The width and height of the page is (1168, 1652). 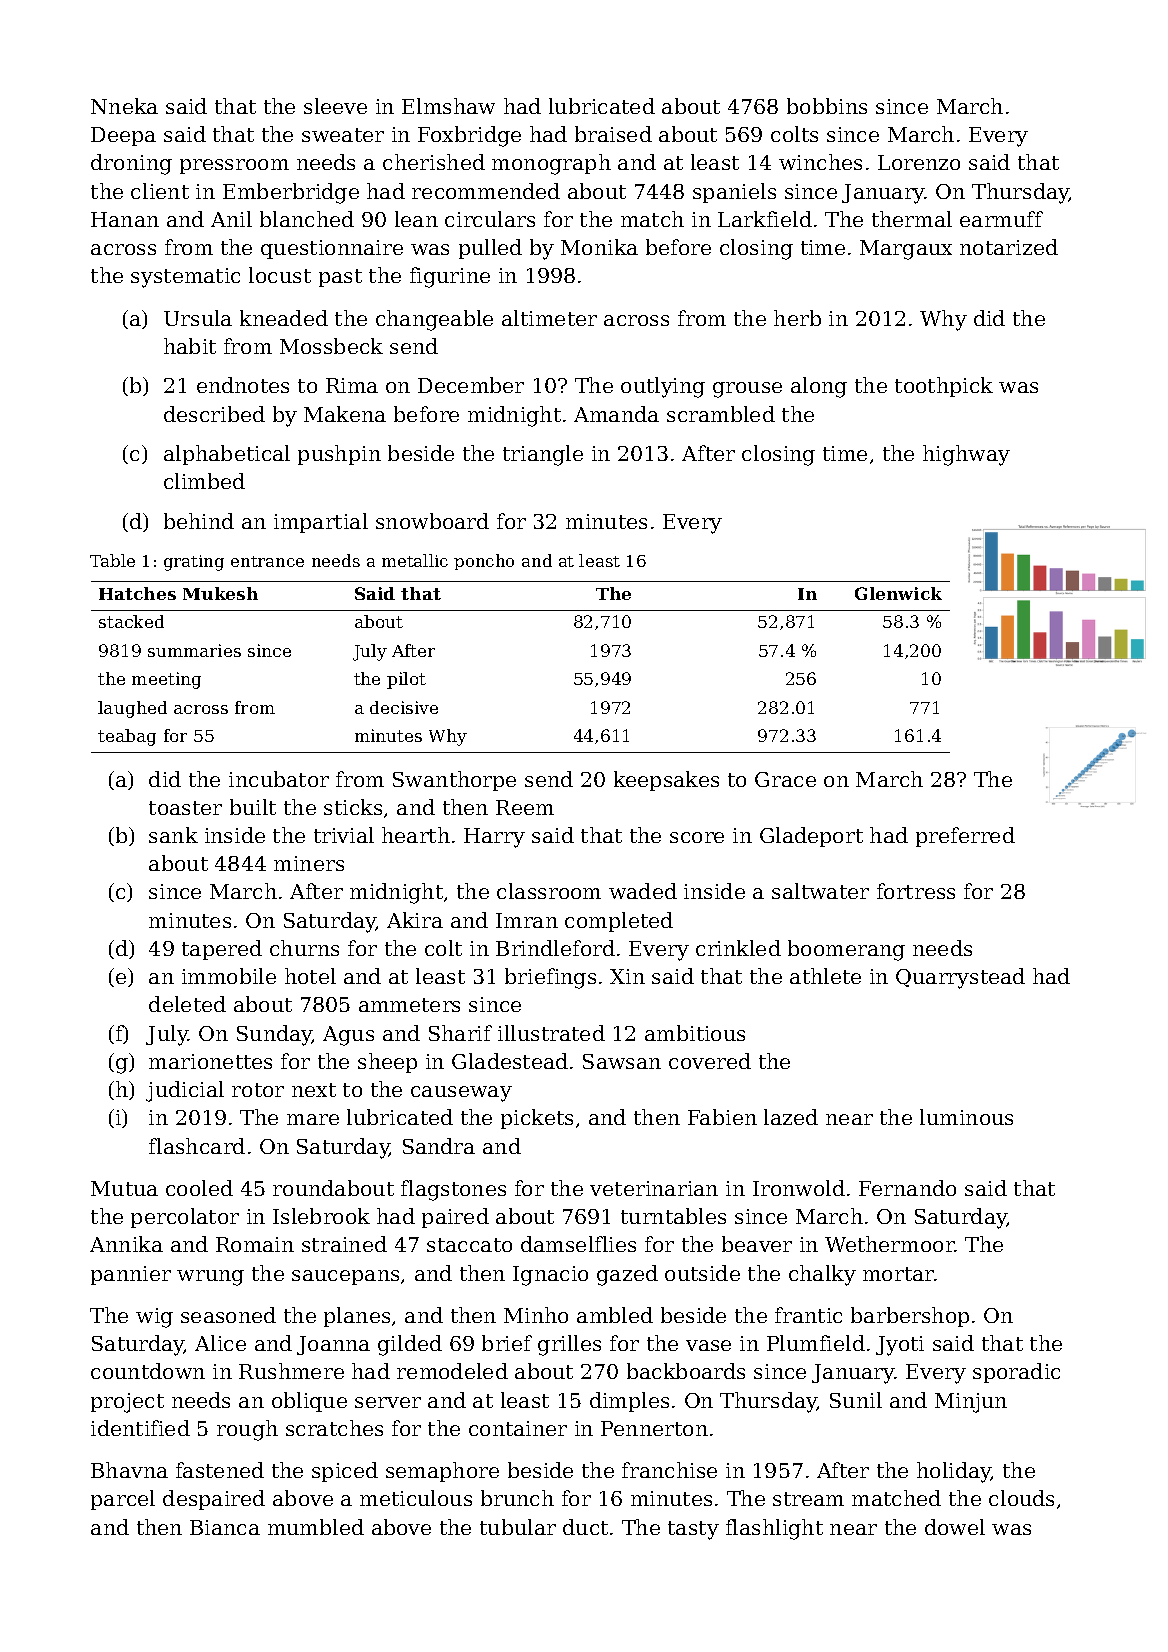 What do you see at coordinates (965, 837) in the page?
I see `preferred` at bounding box center [965, 837].
